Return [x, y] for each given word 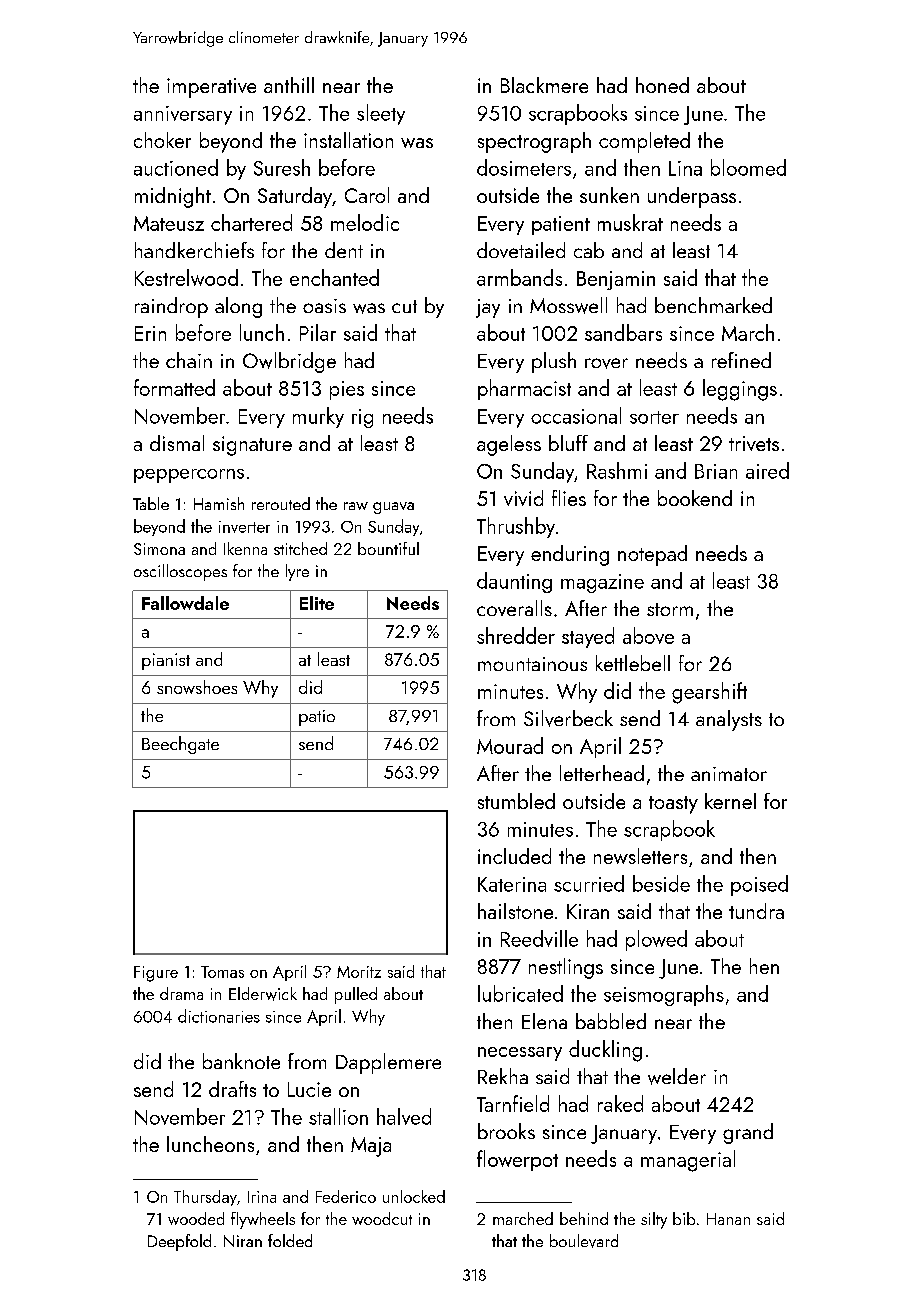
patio [317, 718]
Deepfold [179, 1242]
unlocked [414, 1196]
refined [741, 360]
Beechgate [180, 745]
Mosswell [568, 305]
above [648, 635]
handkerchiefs [194, 250]
